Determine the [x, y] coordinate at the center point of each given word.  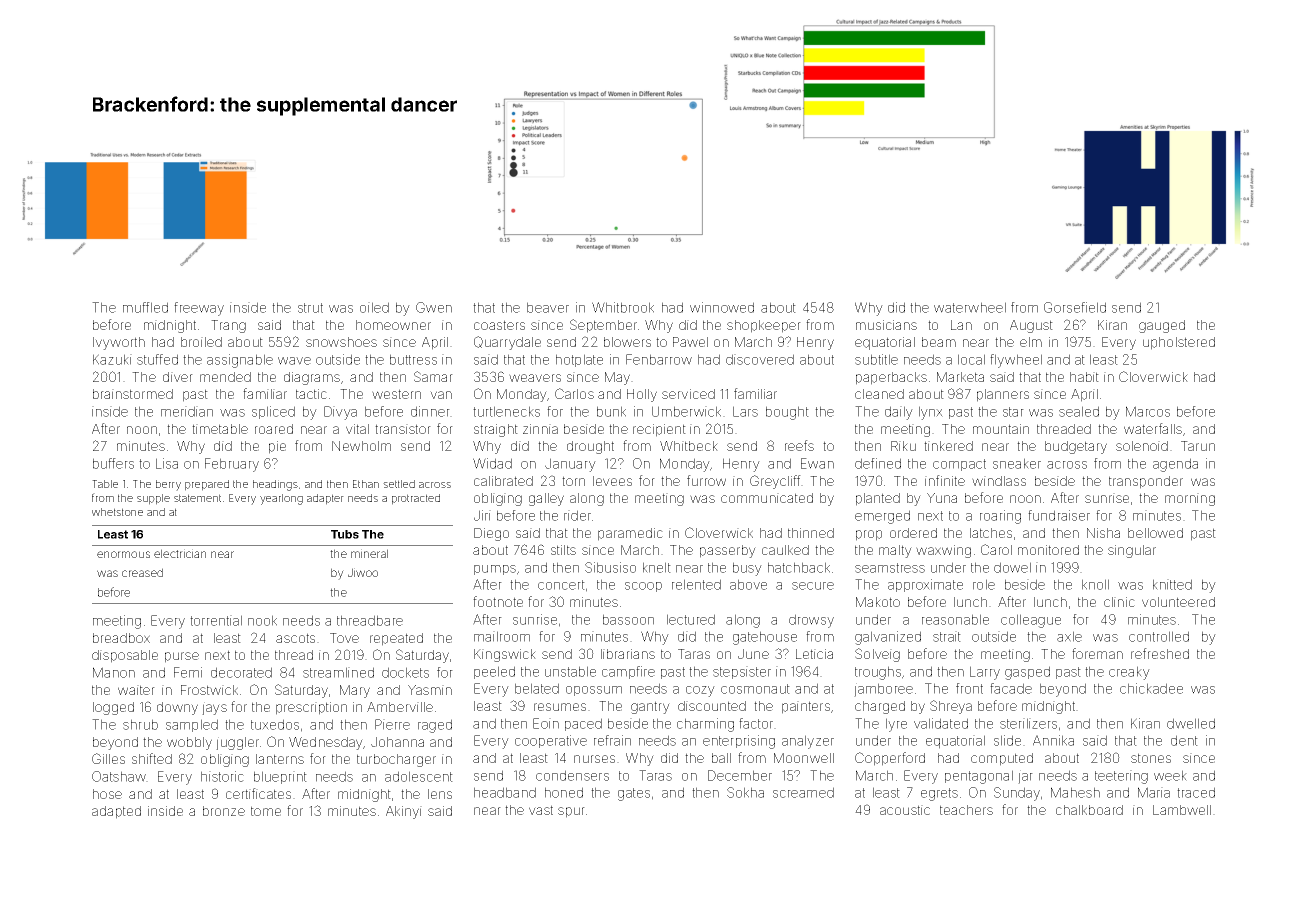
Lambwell [1182, 810]
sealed [1079, 411]
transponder [1146, 482]
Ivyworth [119, 343]
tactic [311, 394]
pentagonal [979, 777]
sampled [192, 725]
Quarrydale [507, 343]
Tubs [345, 534]
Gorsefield [1075, 307]
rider [577, 515]
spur [571, 812]
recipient [659, 430]
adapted [116, 812]
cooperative [551, 741]
